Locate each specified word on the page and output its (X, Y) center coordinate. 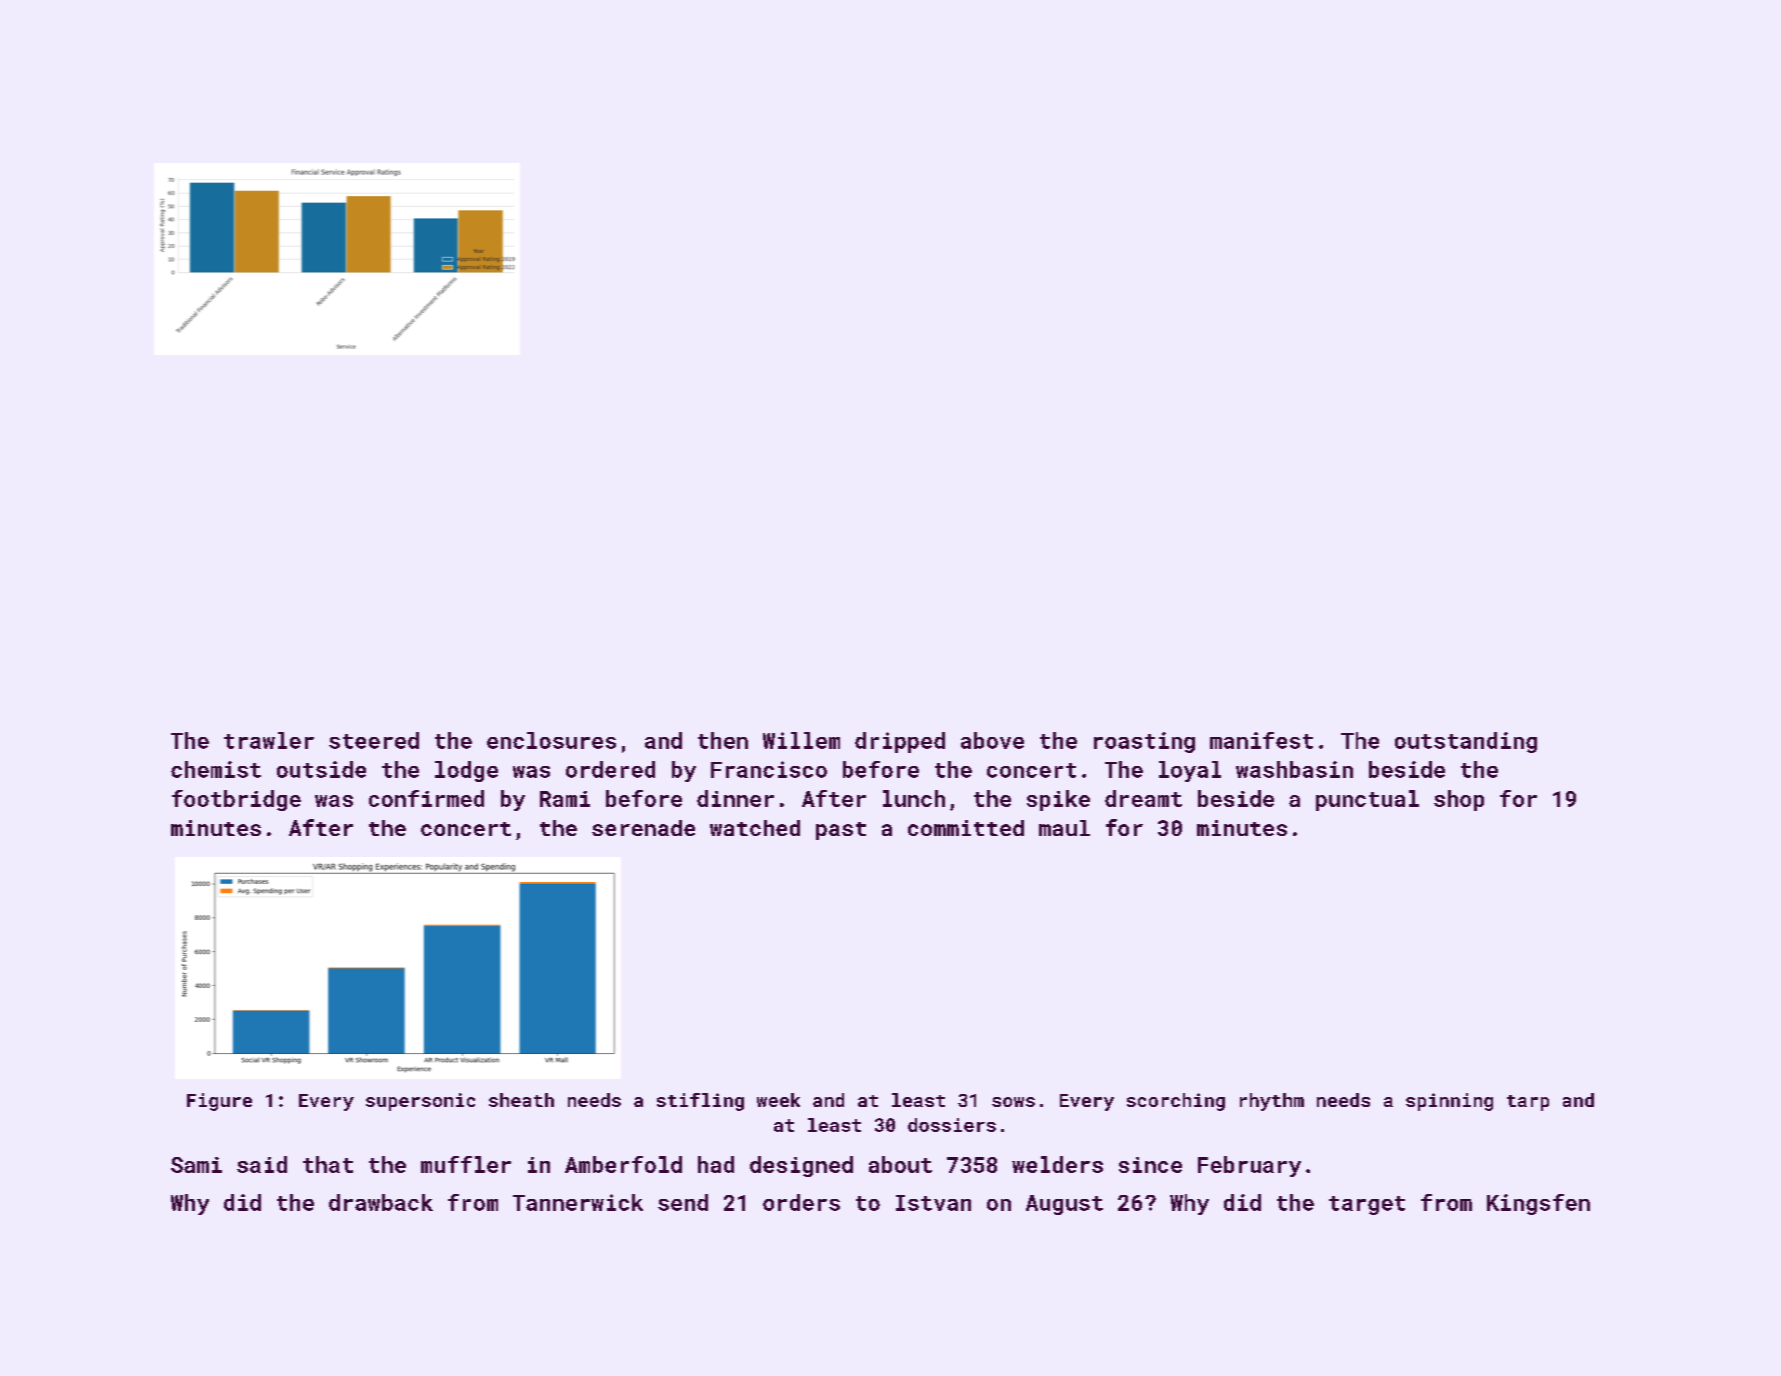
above (992, 740)
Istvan (933, 1203)
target (1367, 1205)
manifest (1261, 740)
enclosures (551, 740)
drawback (381, 1202)
